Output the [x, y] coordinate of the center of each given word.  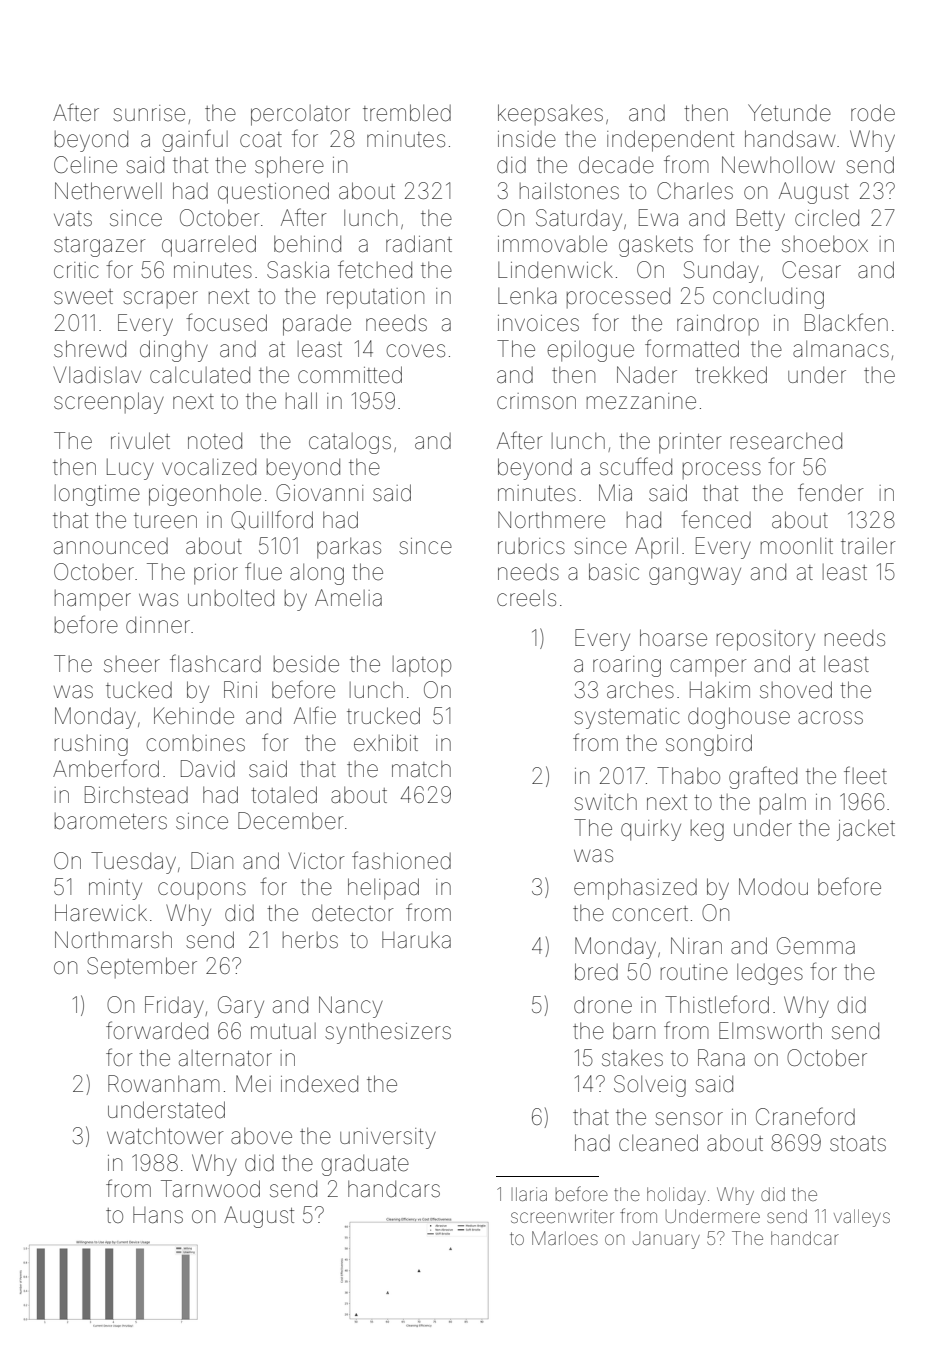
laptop [422, 666]
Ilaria [529, 1194]
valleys [862, 1218]
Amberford [106, 768]
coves [415, 351]
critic [76, 270]
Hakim [720, 690]
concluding [768, 298]
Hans [158, 1215]
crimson [536, 401]
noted [215, 441]
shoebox [825, 244]
